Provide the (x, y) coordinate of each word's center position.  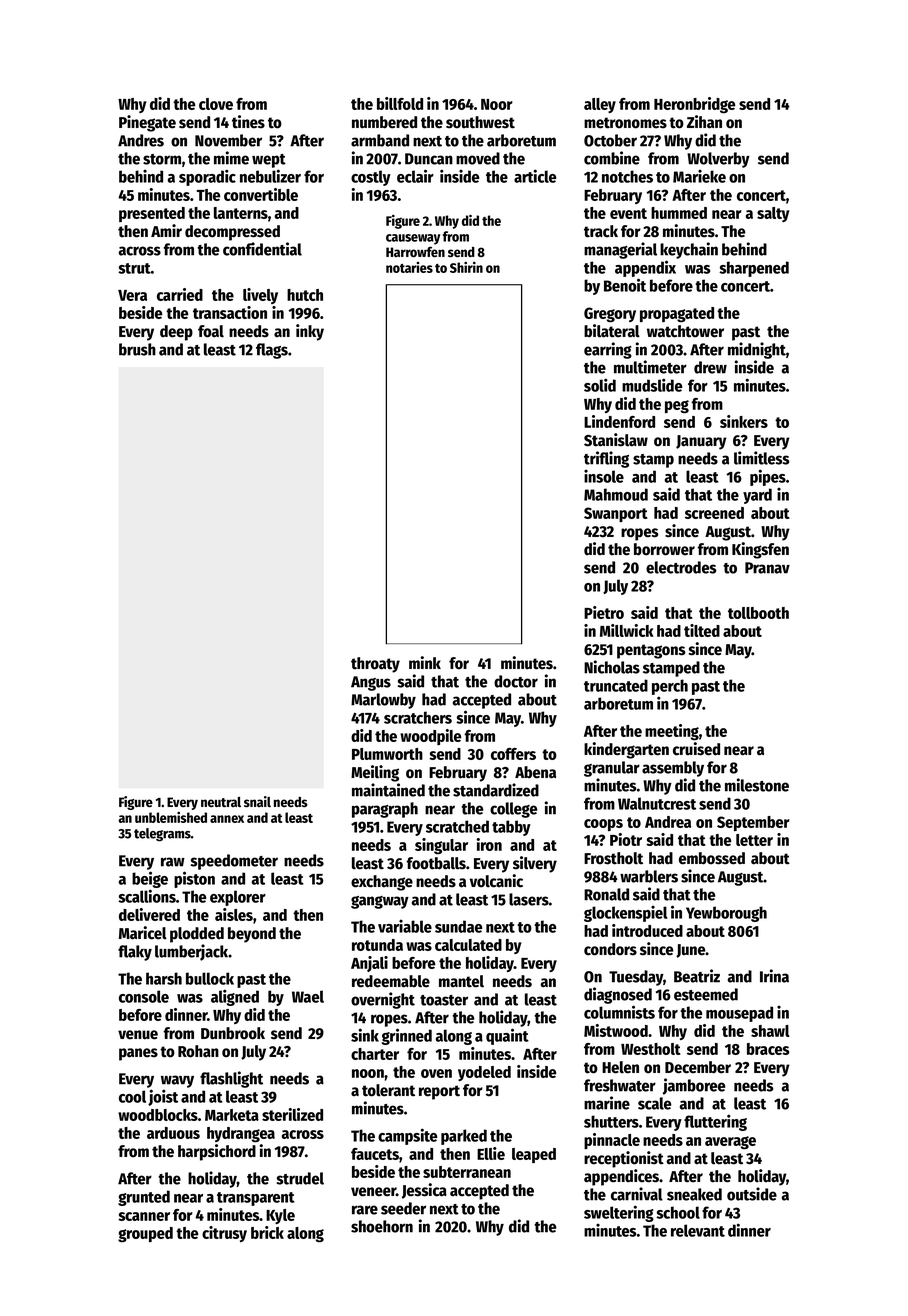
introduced (647, 930)
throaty (375, 665)
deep (176, 333)
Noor (497, 104)
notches (627, 176)
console (144, 996)
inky (310, 332)
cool (132, 1096)
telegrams (162, 835)
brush (137, 349)
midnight (757, 350)
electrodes (681, 567)
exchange (382, 883)
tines (248, 122)
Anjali (369, 964)
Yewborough (726, 914)
